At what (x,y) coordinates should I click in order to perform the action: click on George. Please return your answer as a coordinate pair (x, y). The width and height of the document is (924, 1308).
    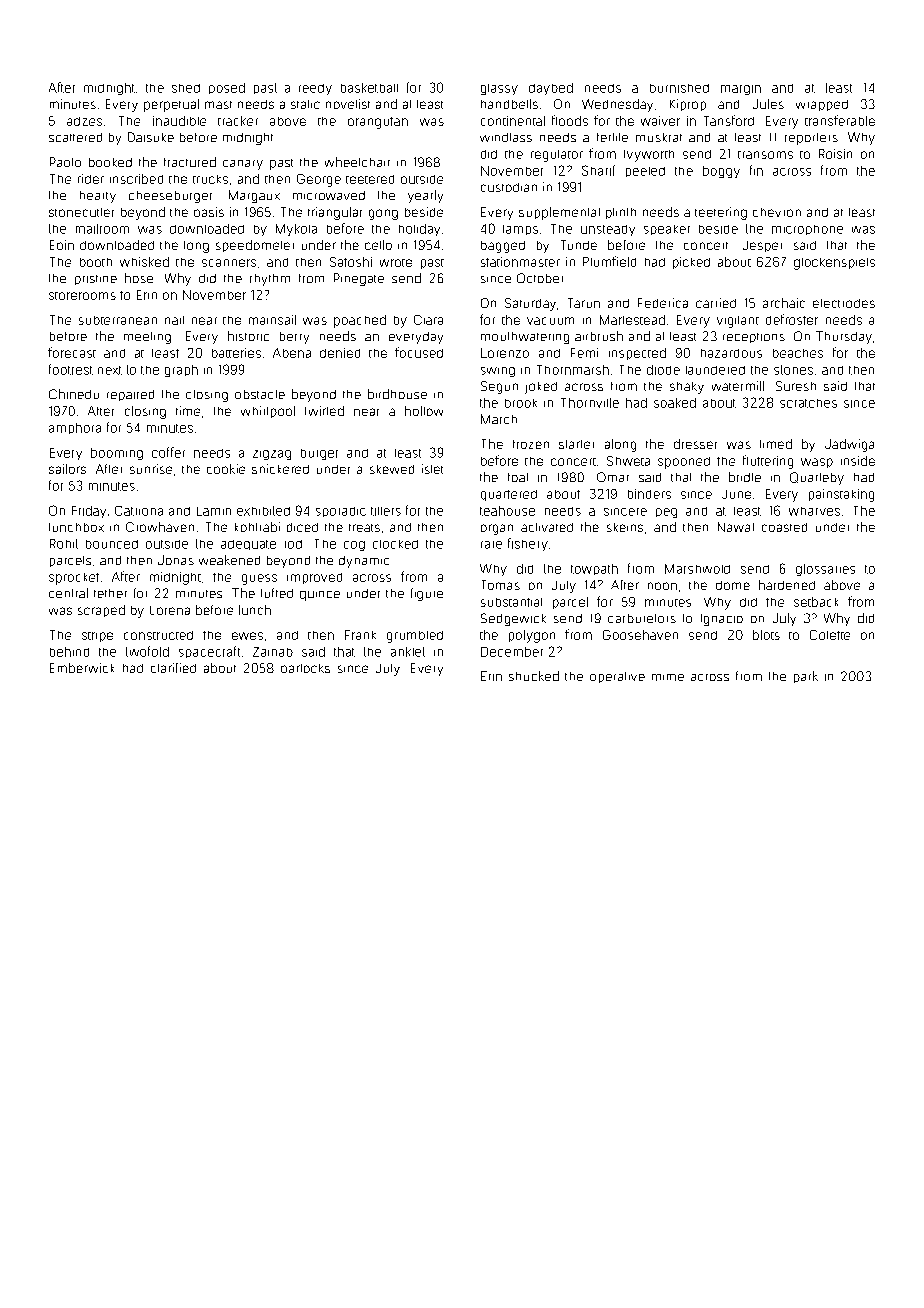
    Looking at the image, I should click on (319, 180).
